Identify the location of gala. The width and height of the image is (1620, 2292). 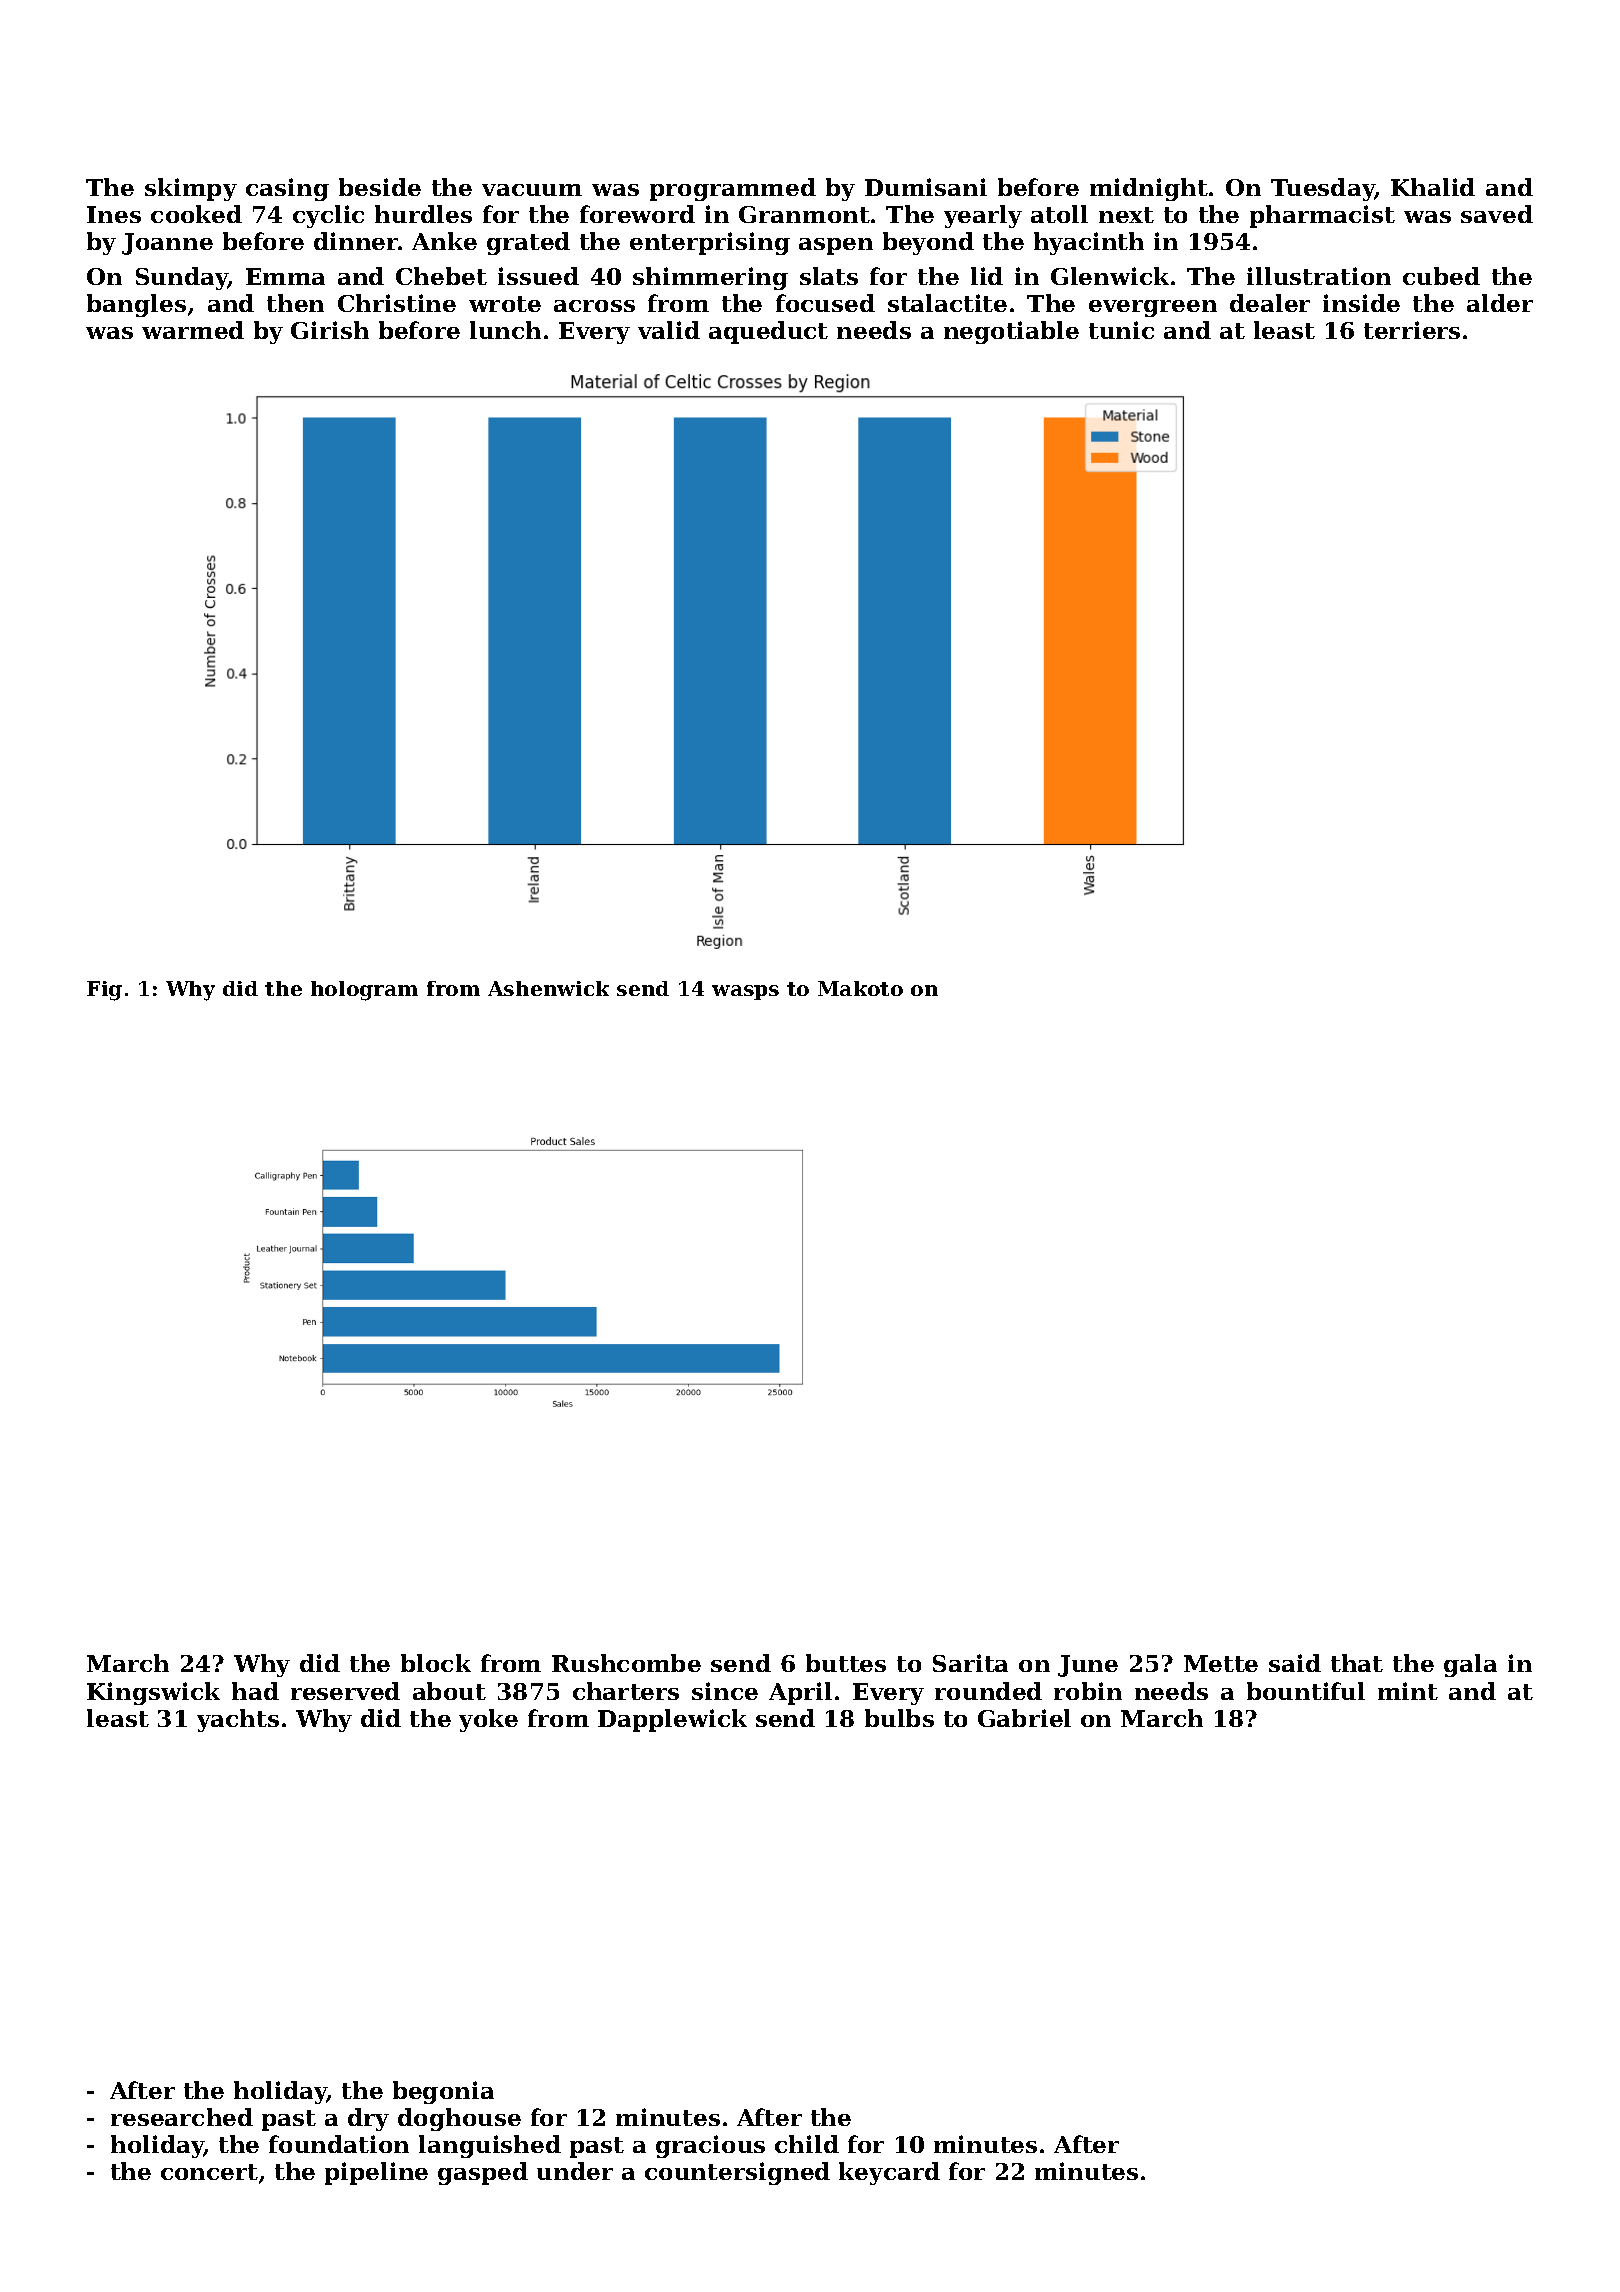
(1470, 1665).
